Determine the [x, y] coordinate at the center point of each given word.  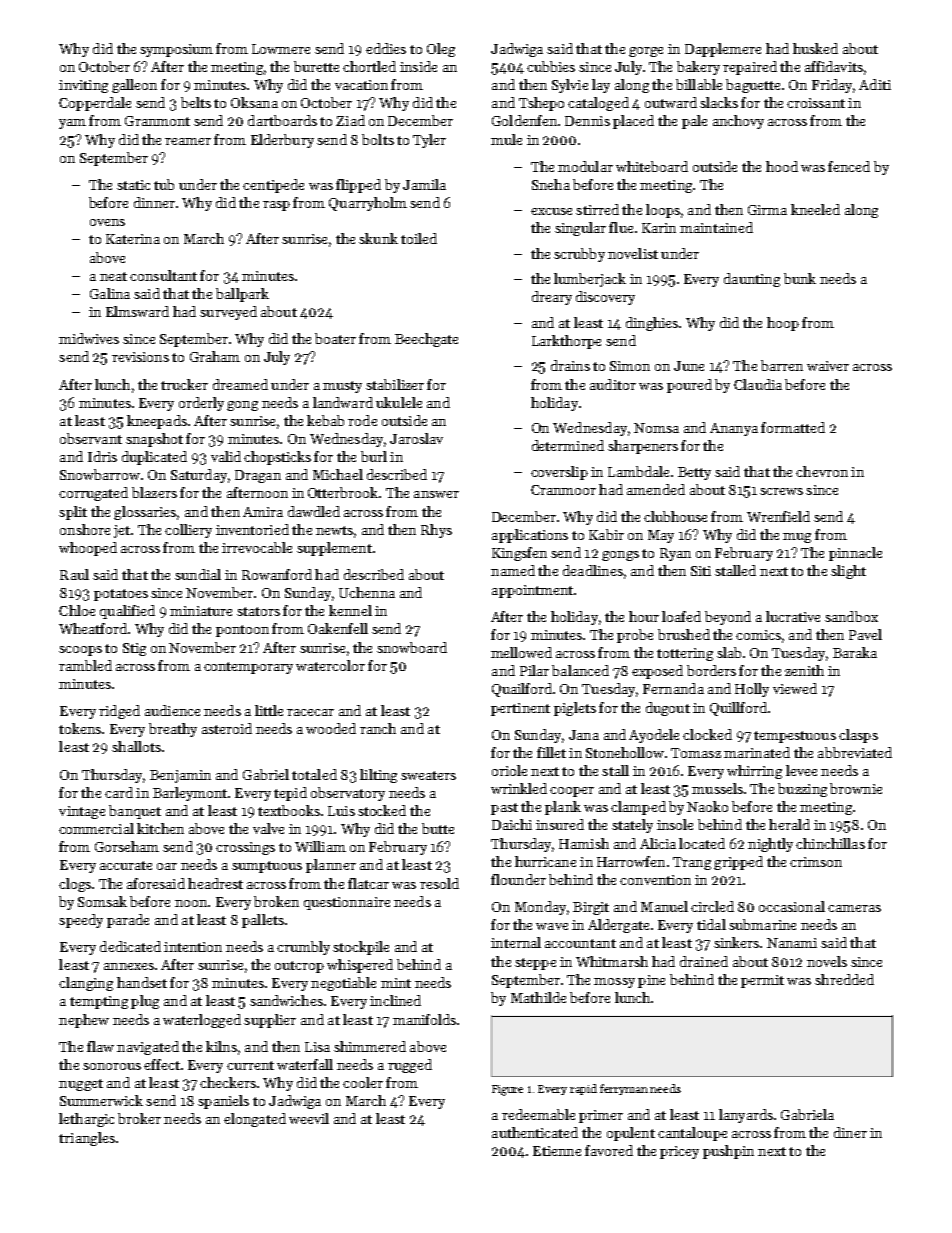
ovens [107, 222]
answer [436, 494]
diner [850, 1132]
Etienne [557, 1151]
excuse [551, 211]
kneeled [815, 209]
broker [139, 1118]
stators [258, 611]
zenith [804, 670]
